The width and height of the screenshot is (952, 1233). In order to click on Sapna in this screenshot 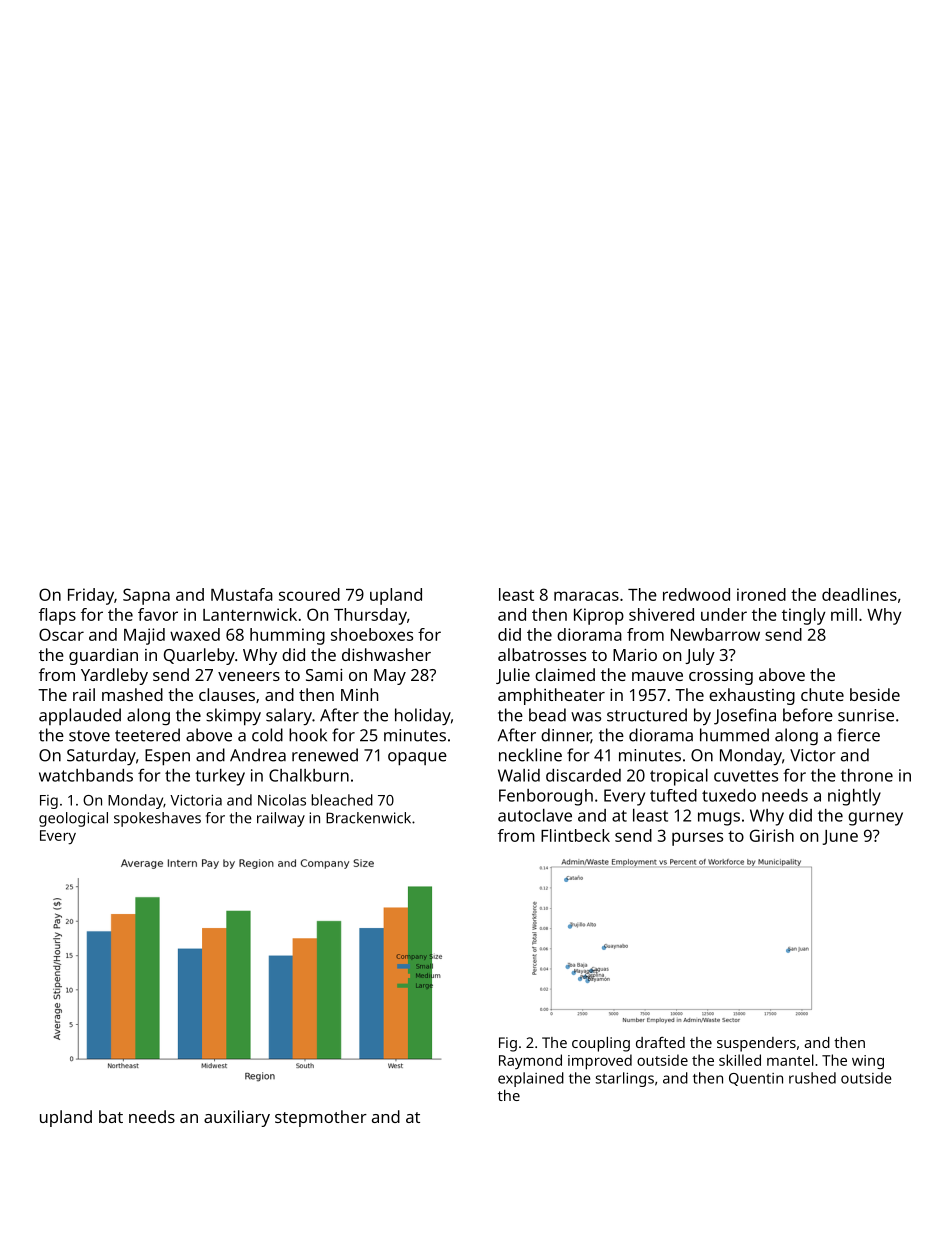, I will do `click(146, 596)`.
